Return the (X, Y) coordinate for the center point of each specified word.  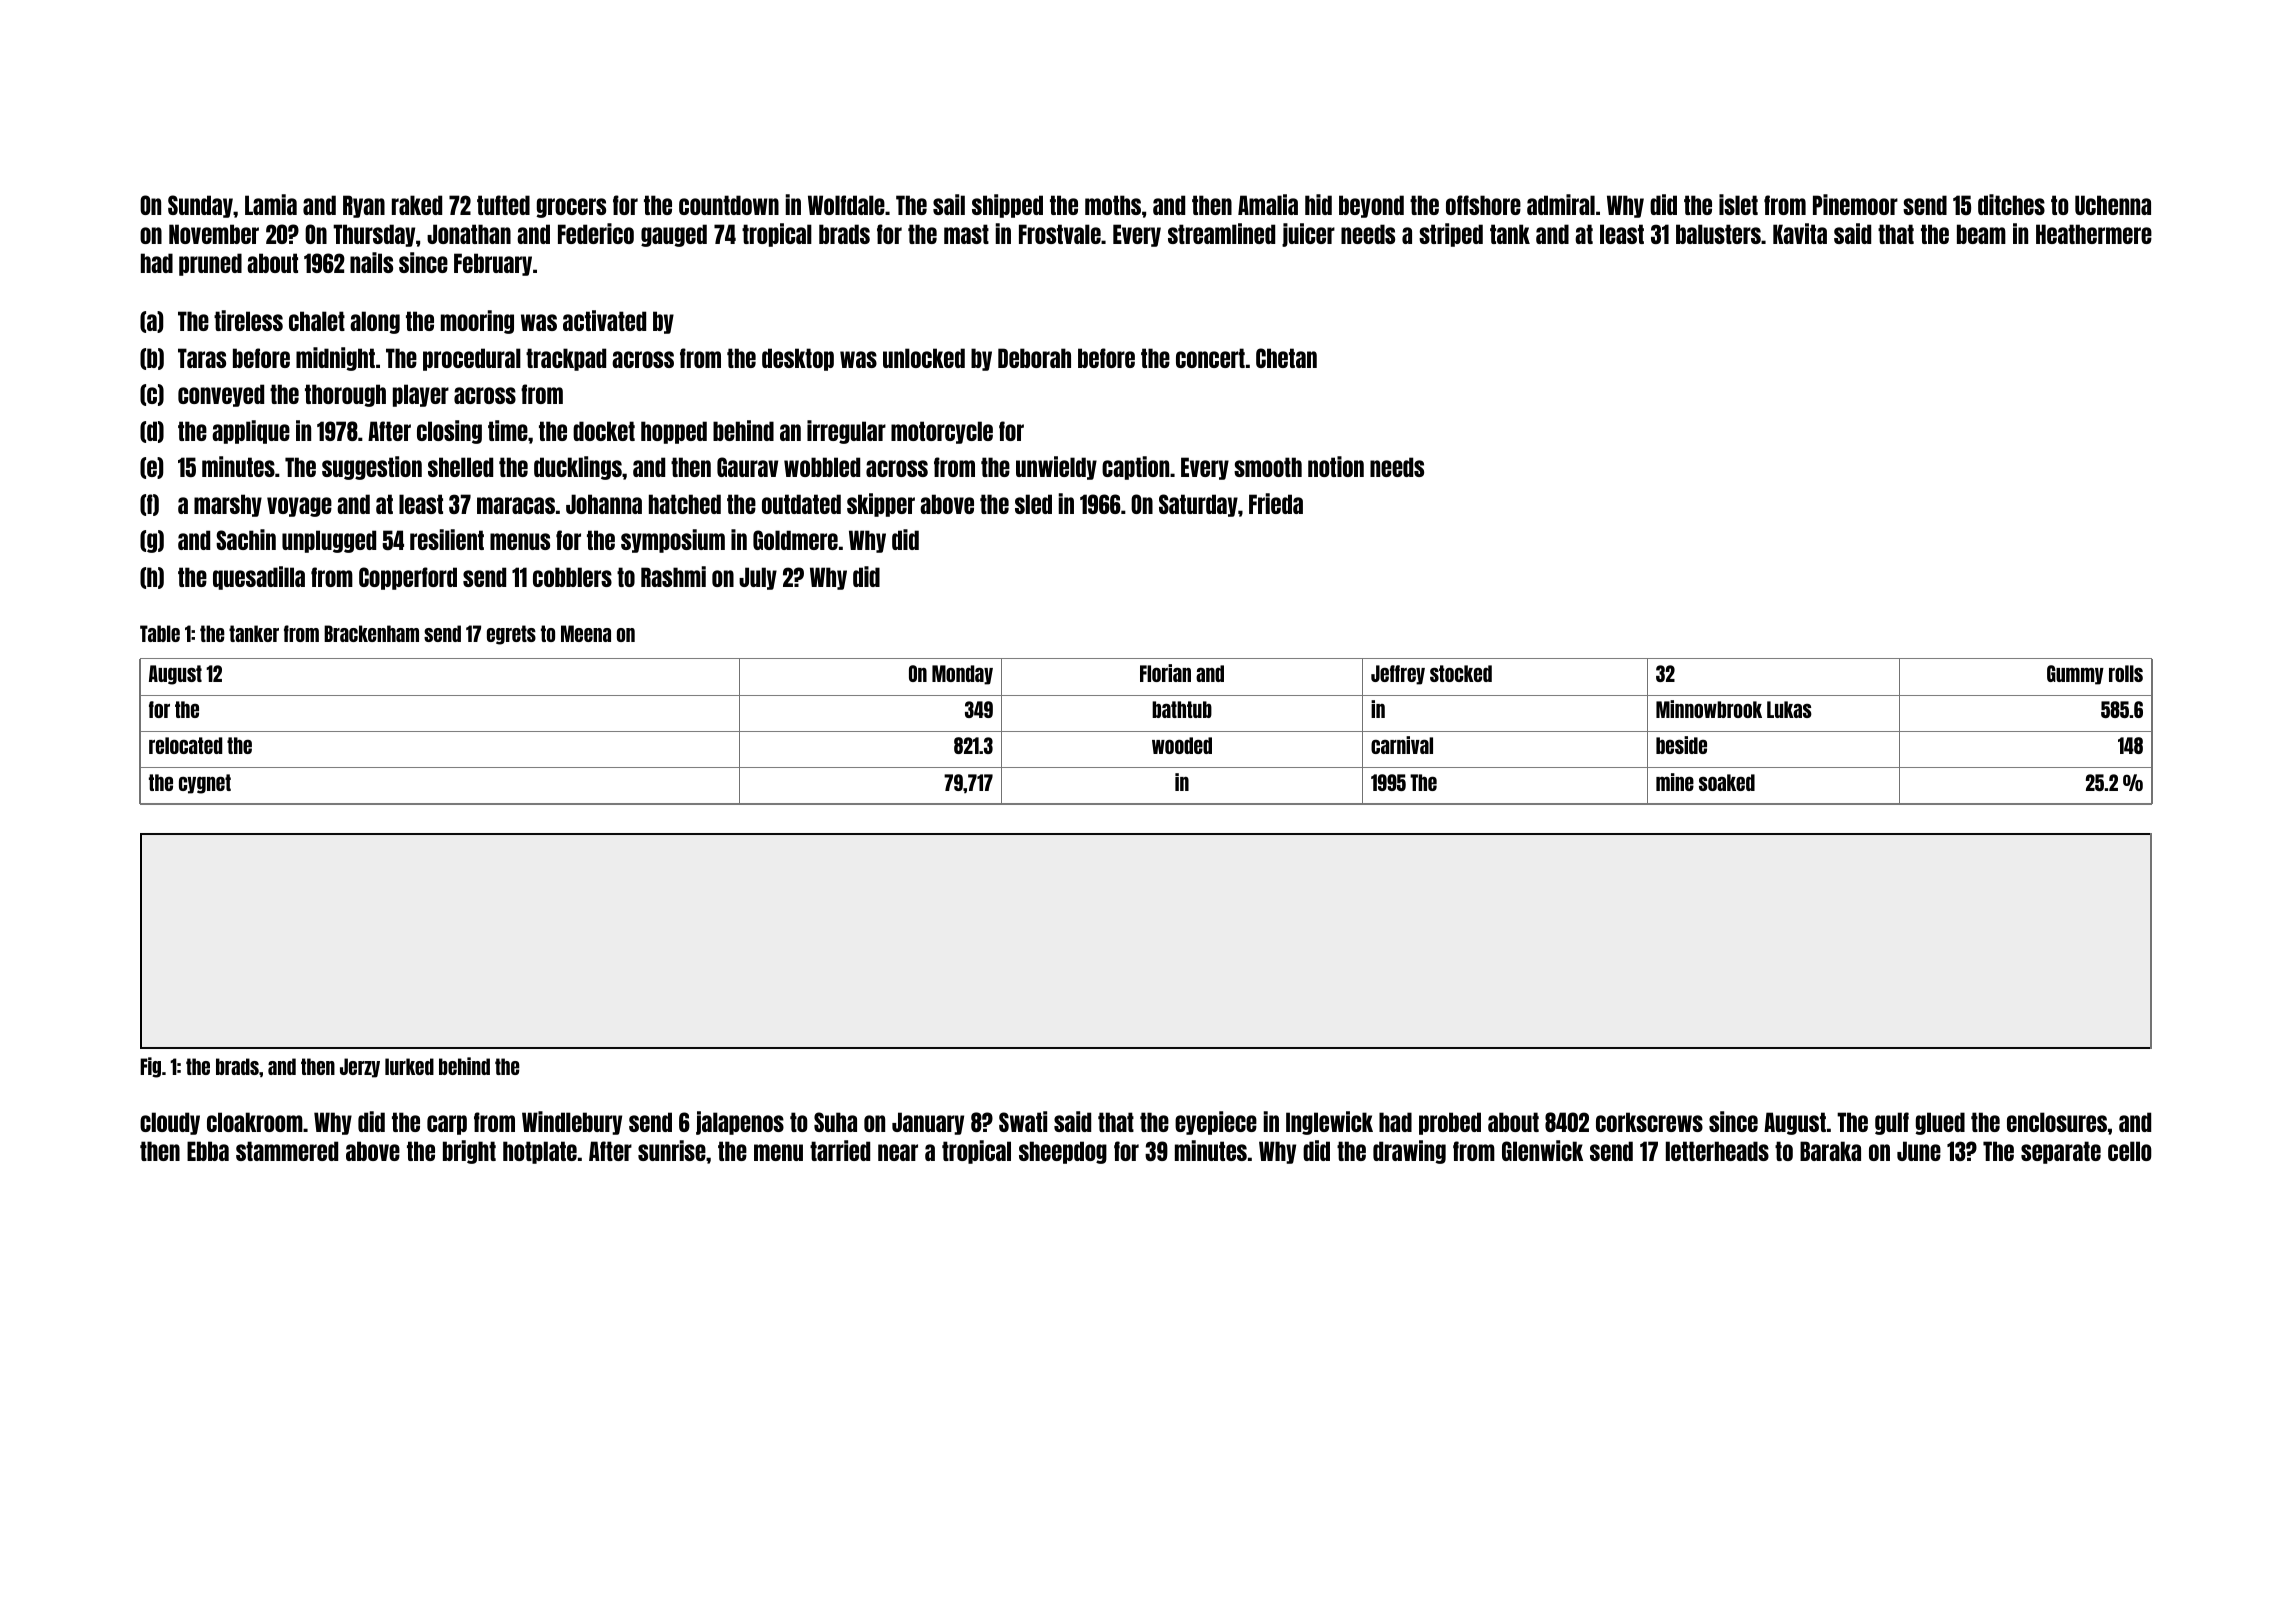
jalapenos (740, 1123)
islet (1738, 204)
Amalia (1268, 204)
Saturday (1198, 505)
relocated (185, 745)
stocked (1461, 673)
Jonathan (469, 234)
